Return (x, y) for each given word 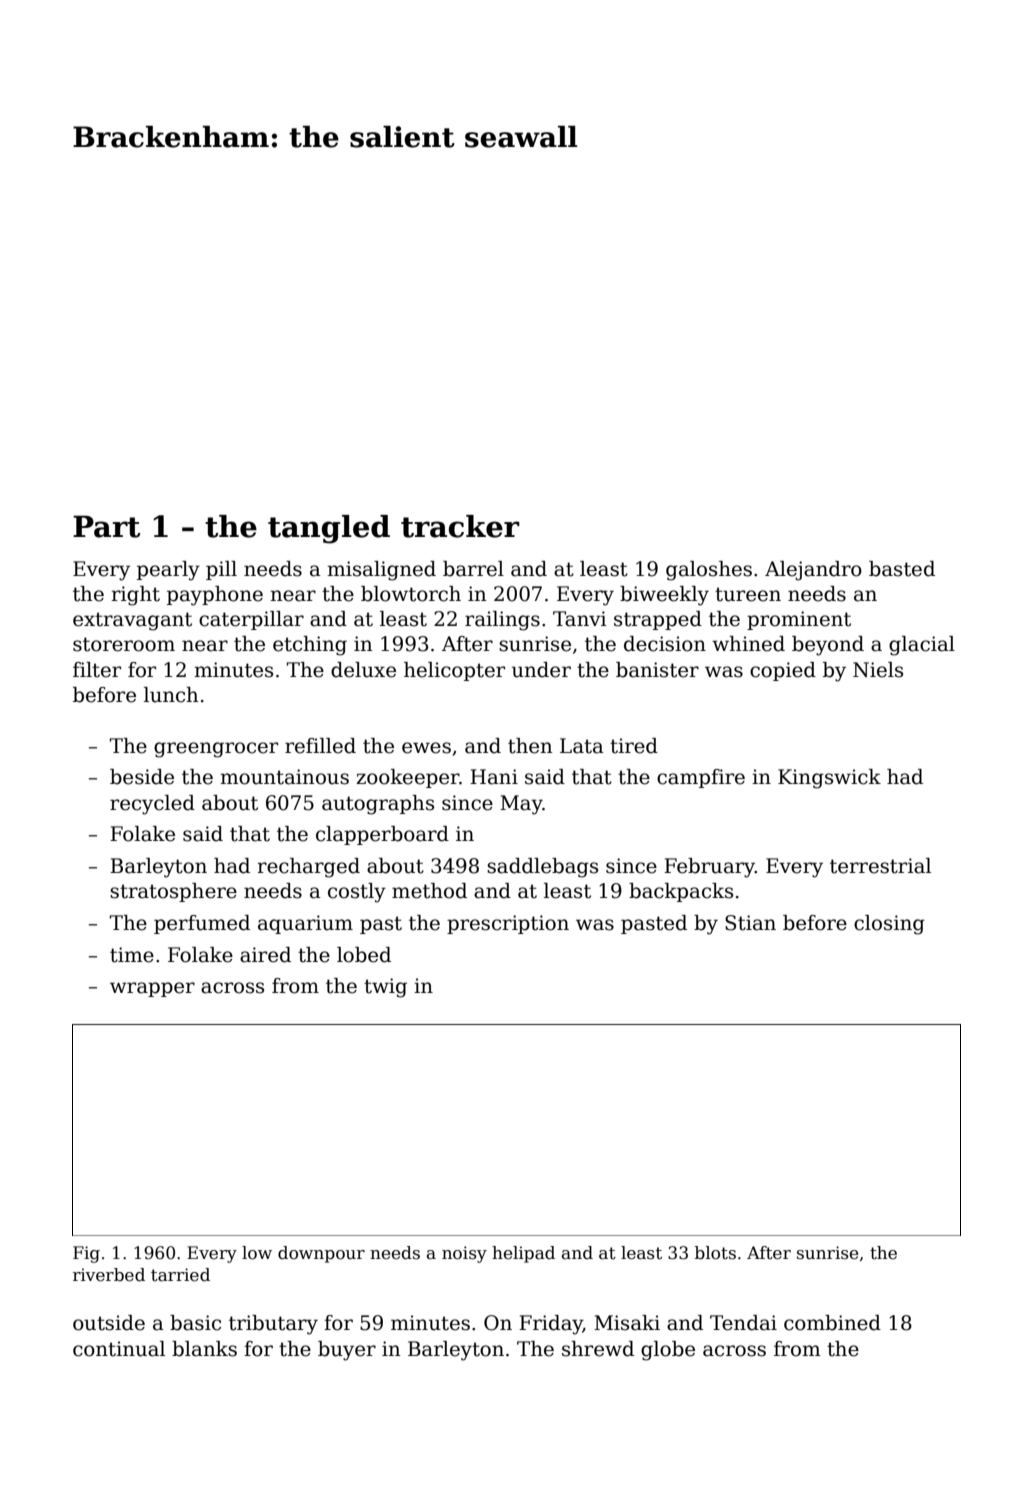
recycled (152, 805)
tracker (460, 526)
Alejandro (813, 571)
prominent (799, 620)
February (709, 868)
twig (385, 988)
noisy (464, 1254)
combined (832, 1323)
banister (657, 670)
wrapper (152, 989)
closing (889, 925)
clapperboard (382, 835)
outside (109, 1323)
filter (97, 670)
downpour (321, 1254)
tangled (329, 529)
